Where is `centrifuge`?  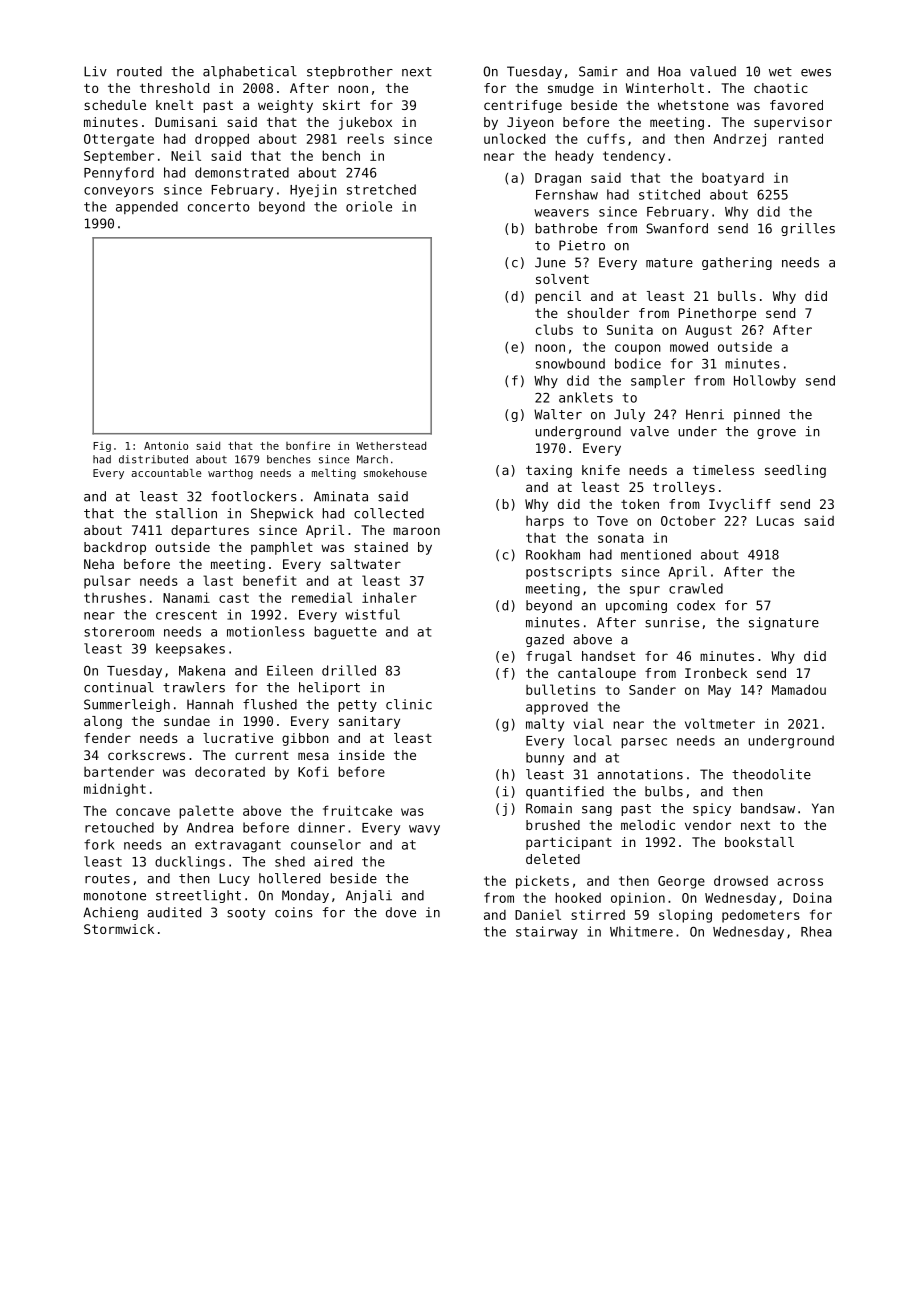 centrifuge is located at coordinates (523, 106).
